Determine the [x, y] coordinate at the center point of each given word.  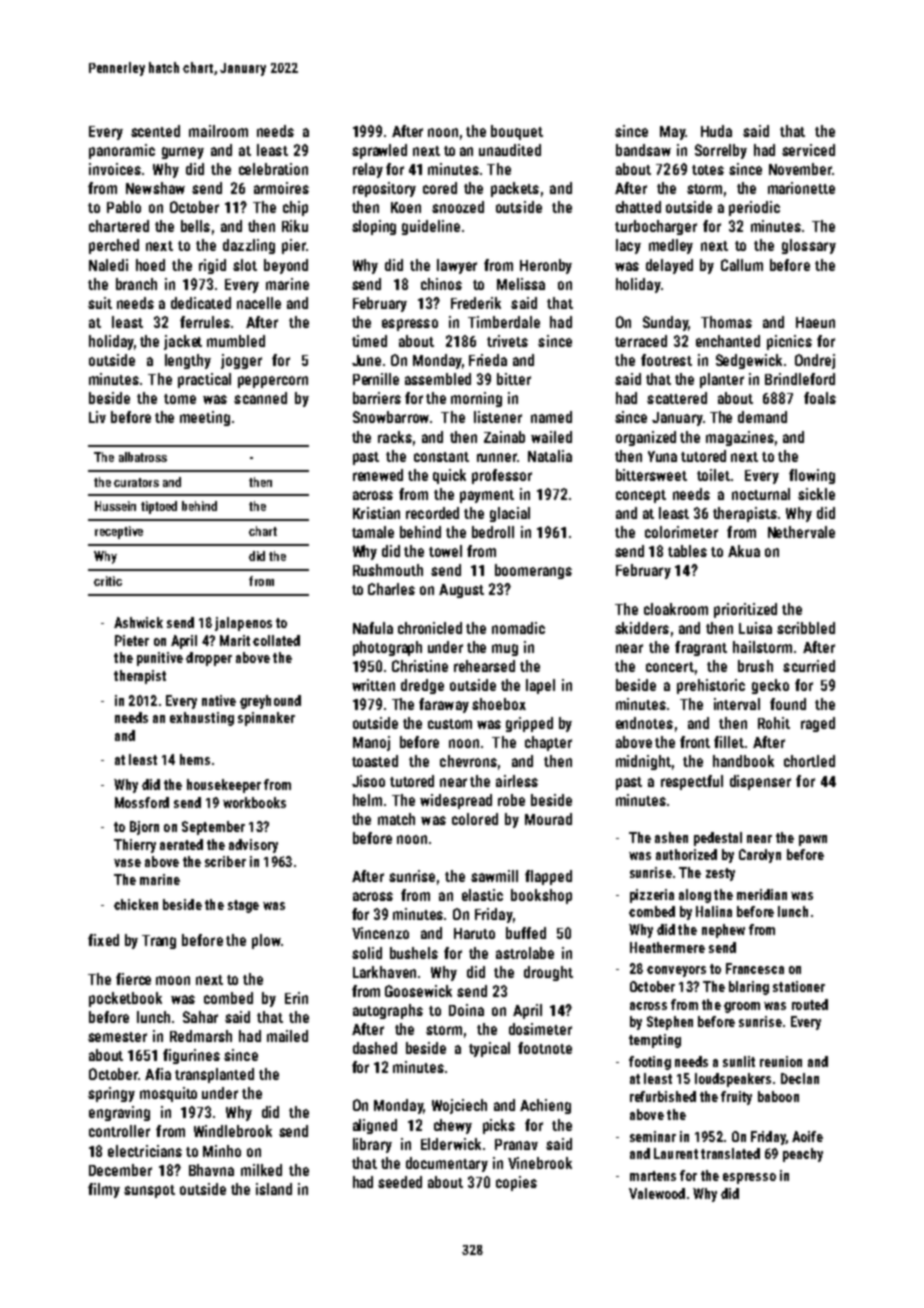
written [373, 685]
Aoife [807, 1136]
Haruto [474, 933]
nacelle [259, 303]
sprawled [379, 151]
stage [243, 906]
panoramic [122, 151]
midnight [643, 762]
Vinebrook [540, 1163]
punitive [160, 659]
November [800, 169]
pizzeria [652, 896]
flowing [812, 476]
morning [476, 399]
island [274, 1189]
